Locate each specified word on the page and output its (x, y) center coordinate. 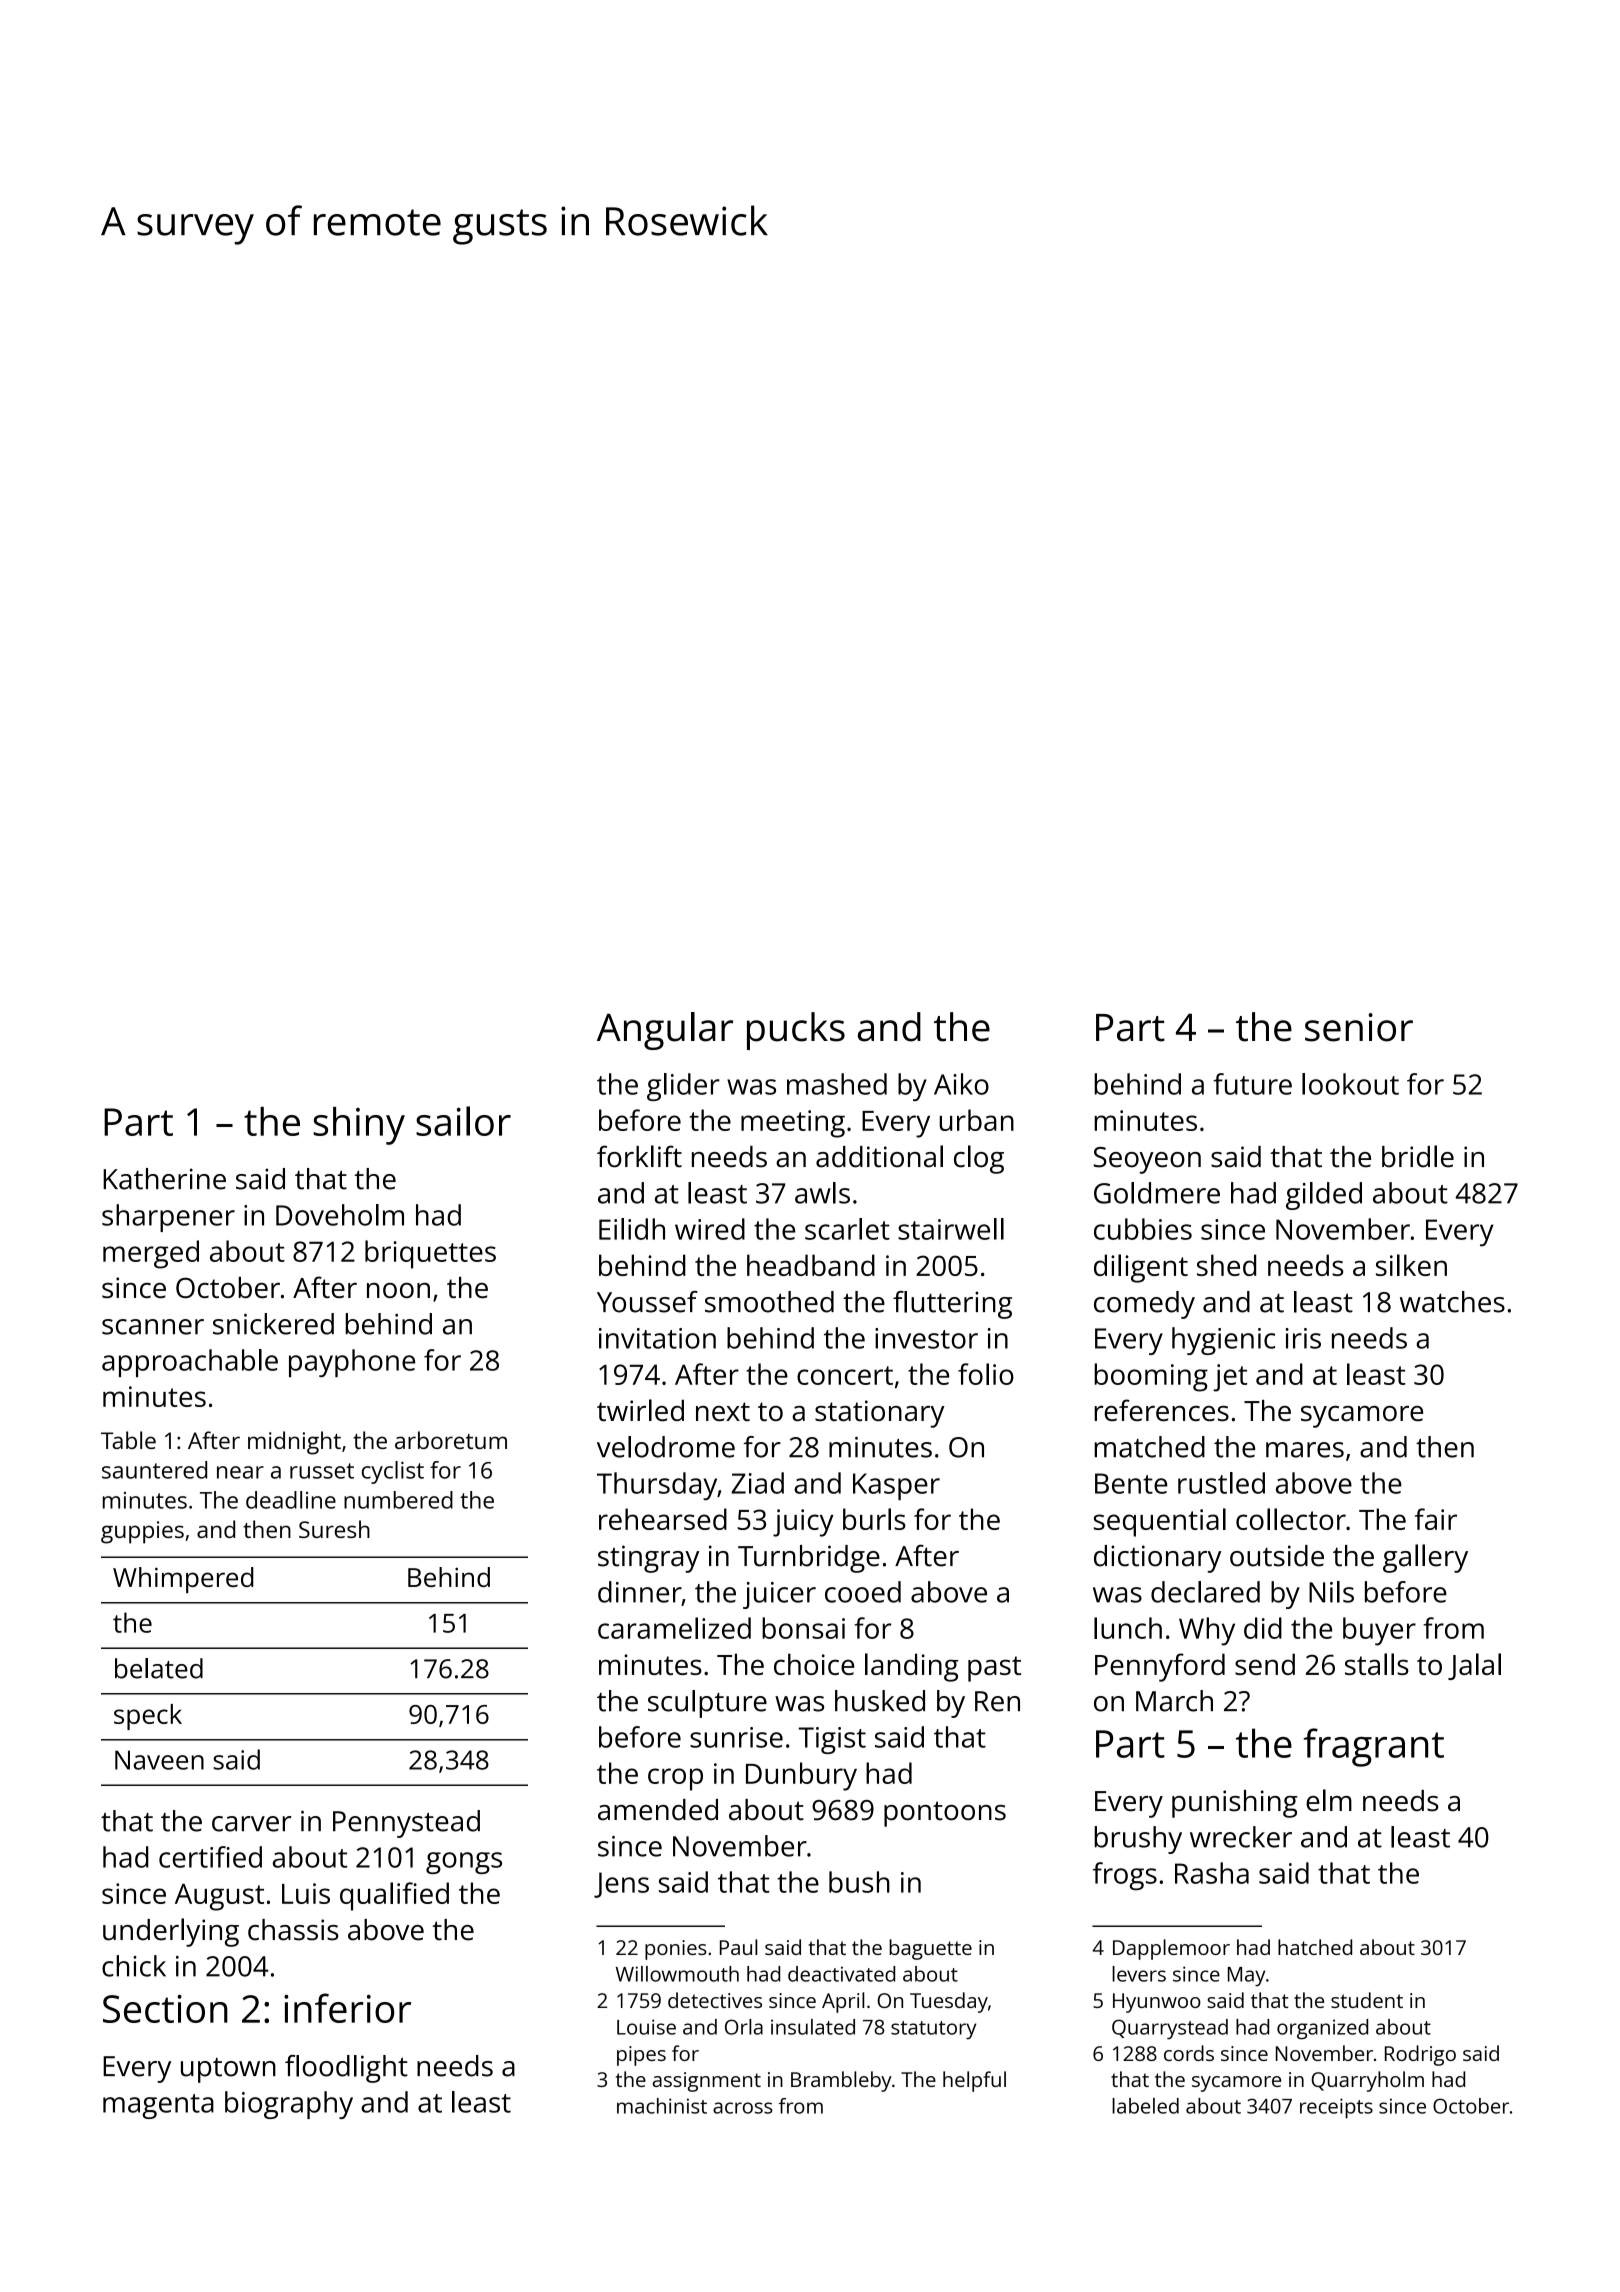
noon (398, 1290)
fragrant (1373, 1747)
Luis (306, 1893)
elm (1329, 1800)
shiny (359, 1126)
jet (1230, 1378)
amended (658, 1810)
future (1252, 1084)
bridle (1418, 1156)
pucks (796, 1031)
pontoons (945, 1814)
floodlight (346, 2069)
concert (845, 1375)
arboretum (451, 1440)
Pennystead (406, 1824)
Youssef (647, 1302)
